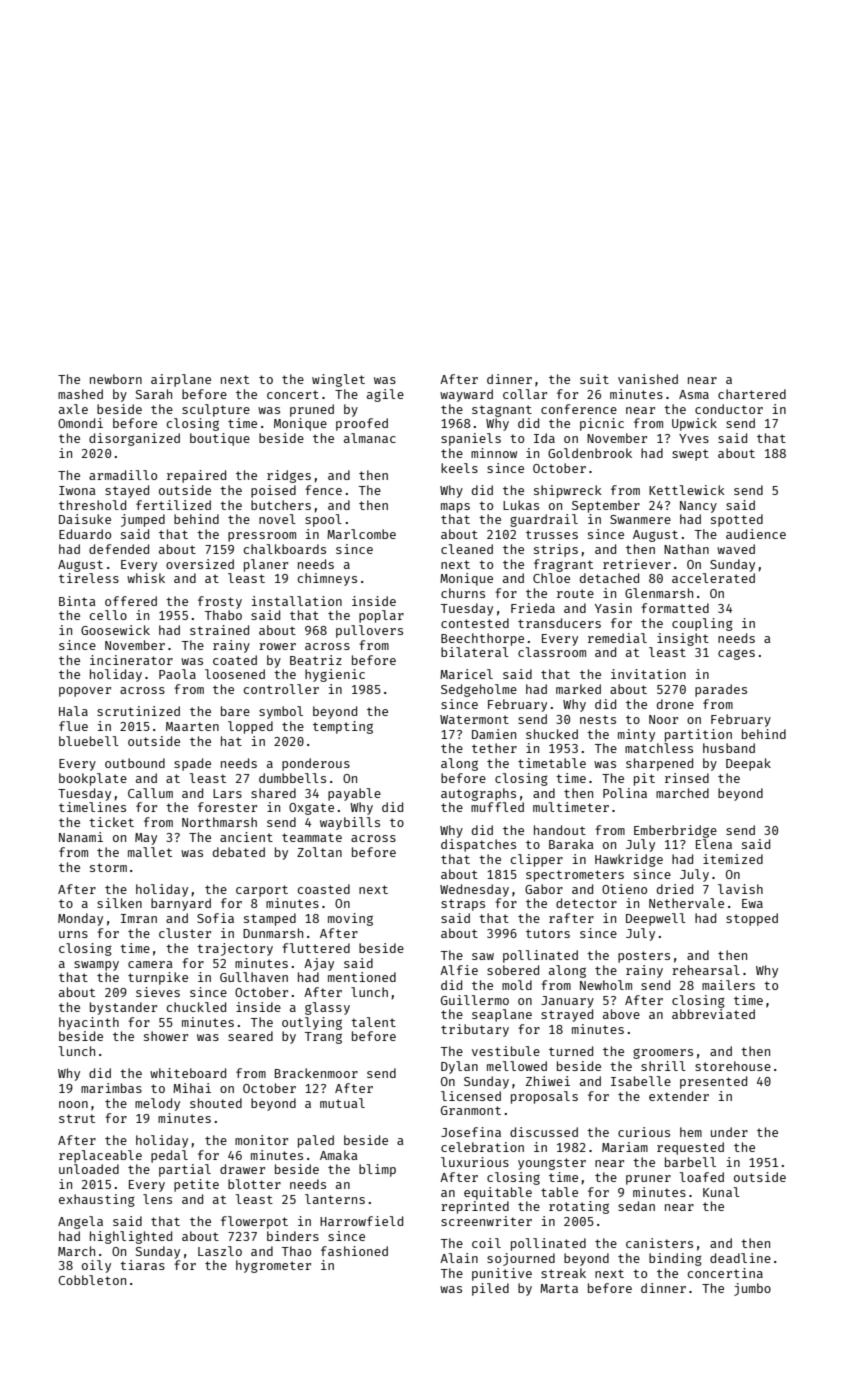 The height and width of the screenshot is (1400, 849). I want to click on Cobbleton, so click(92, 1280).
